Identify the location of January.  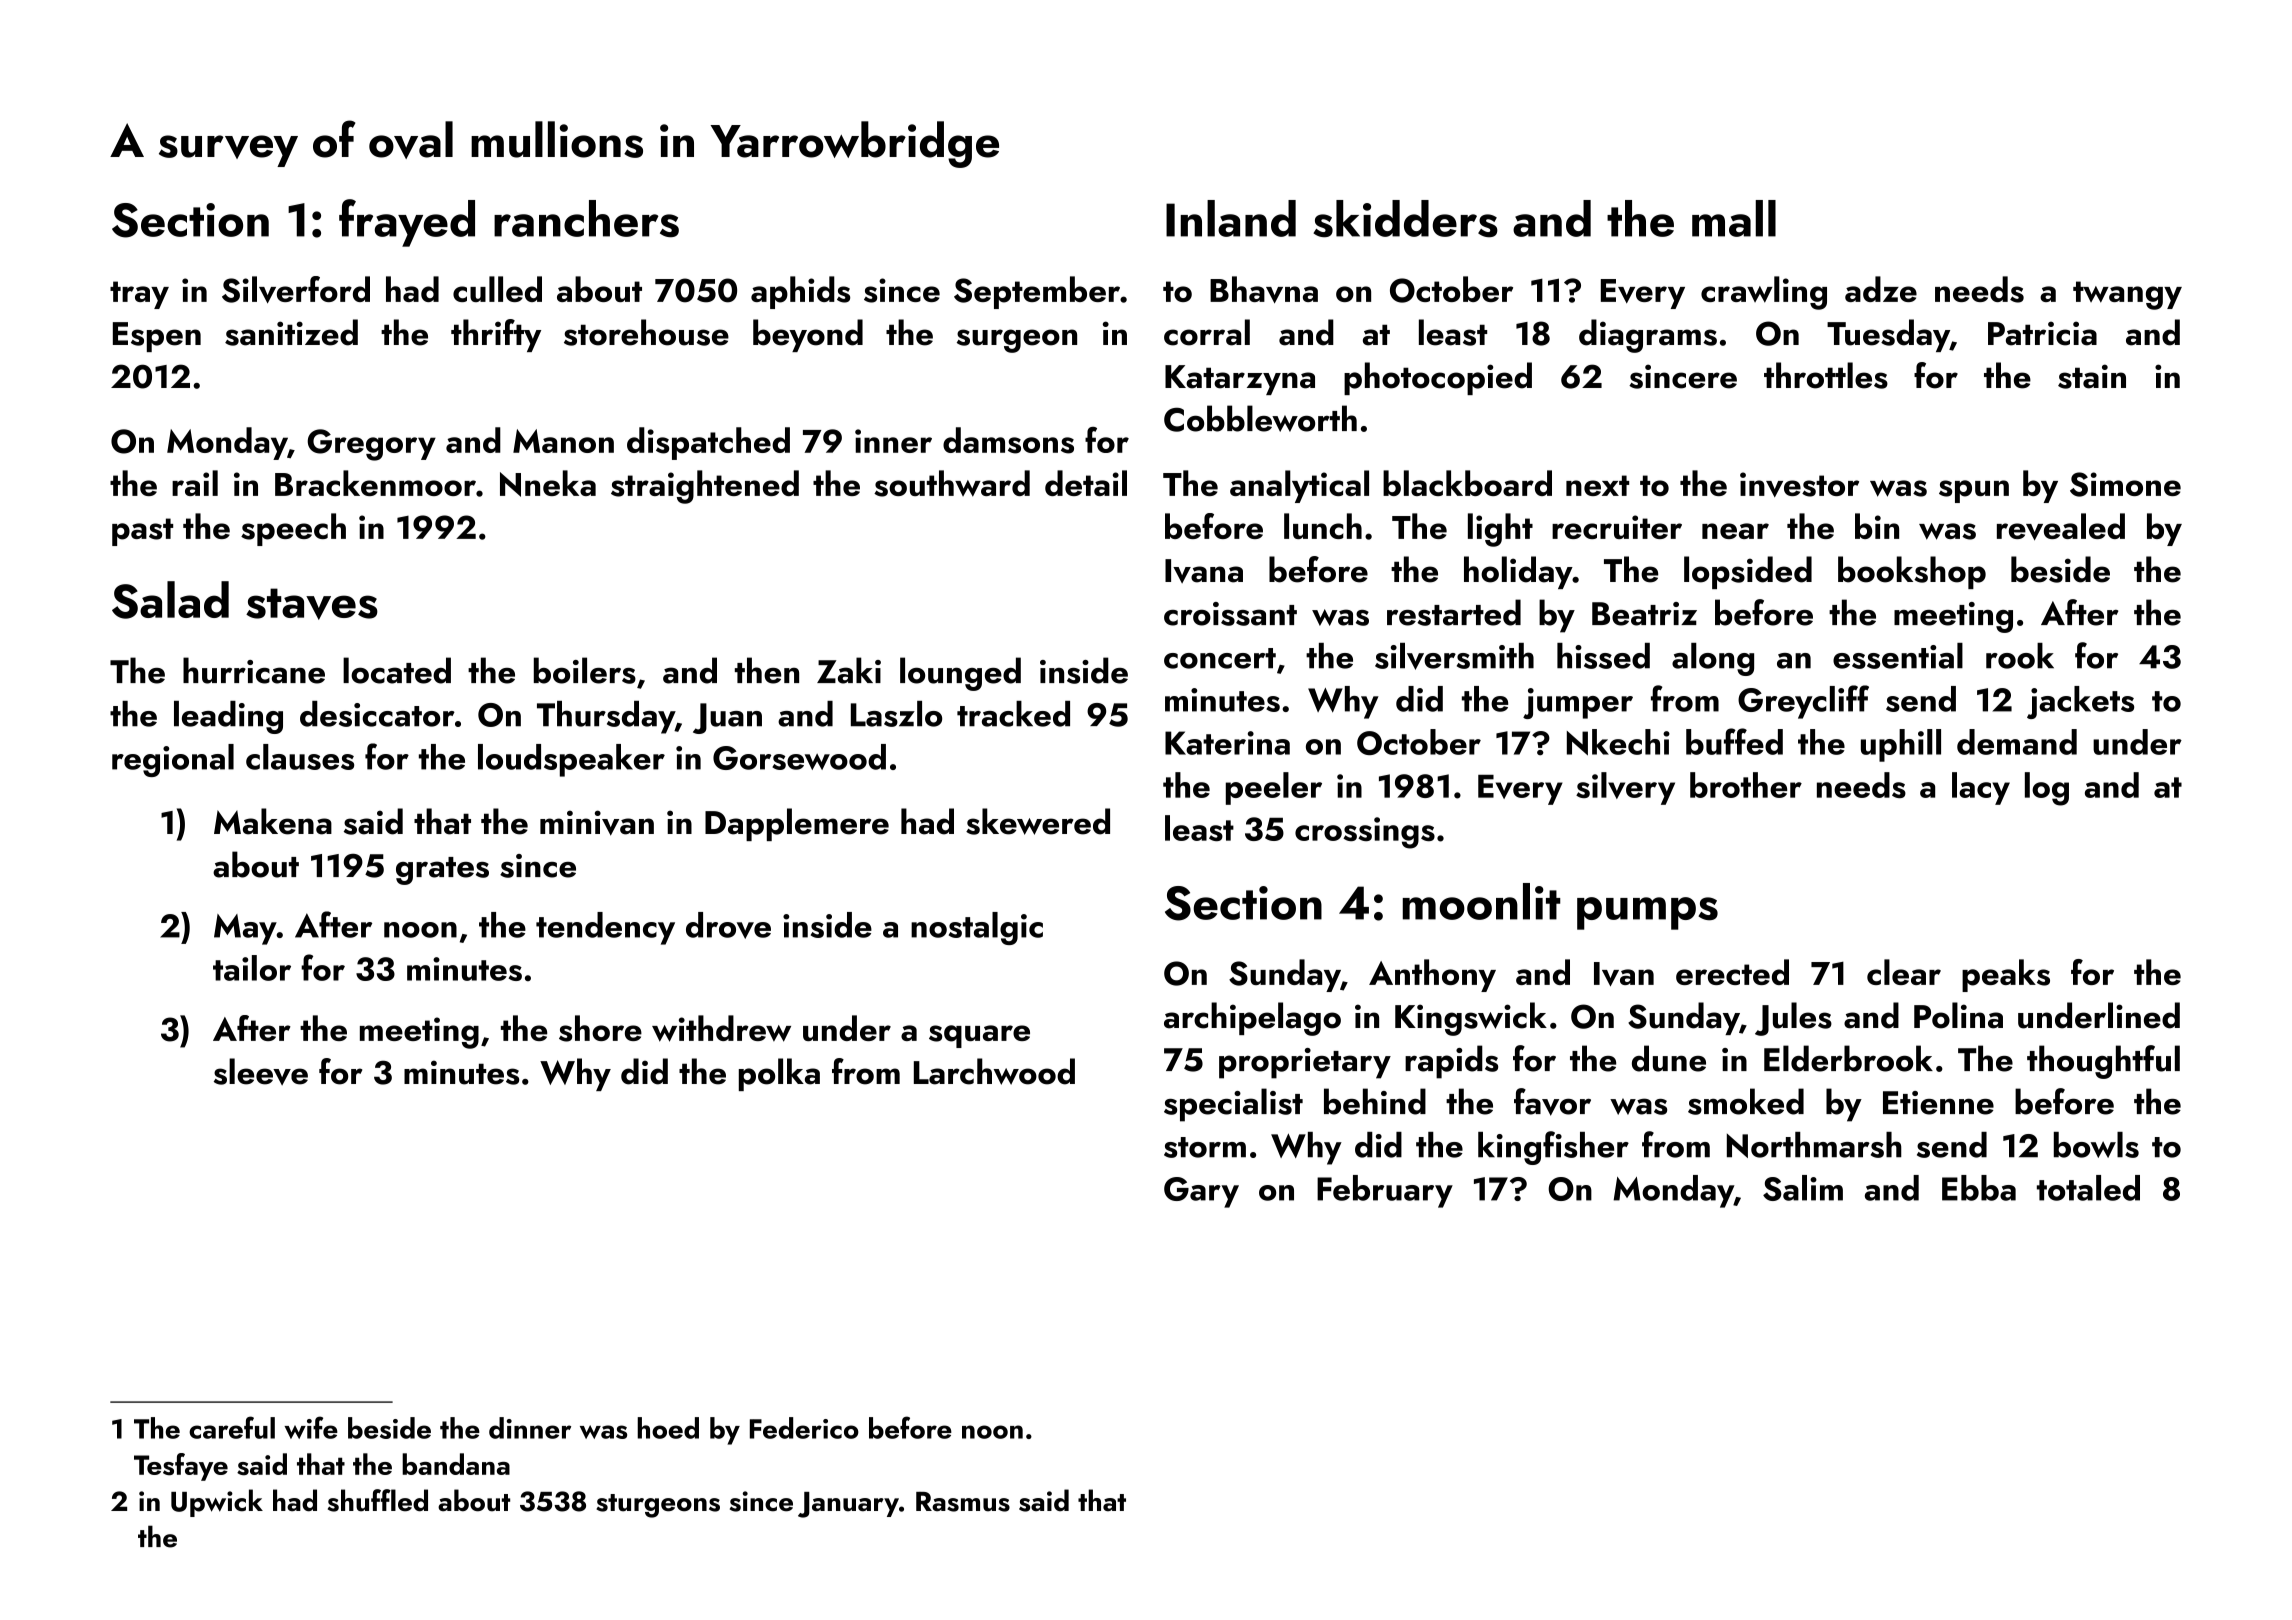
(848, 1505).
